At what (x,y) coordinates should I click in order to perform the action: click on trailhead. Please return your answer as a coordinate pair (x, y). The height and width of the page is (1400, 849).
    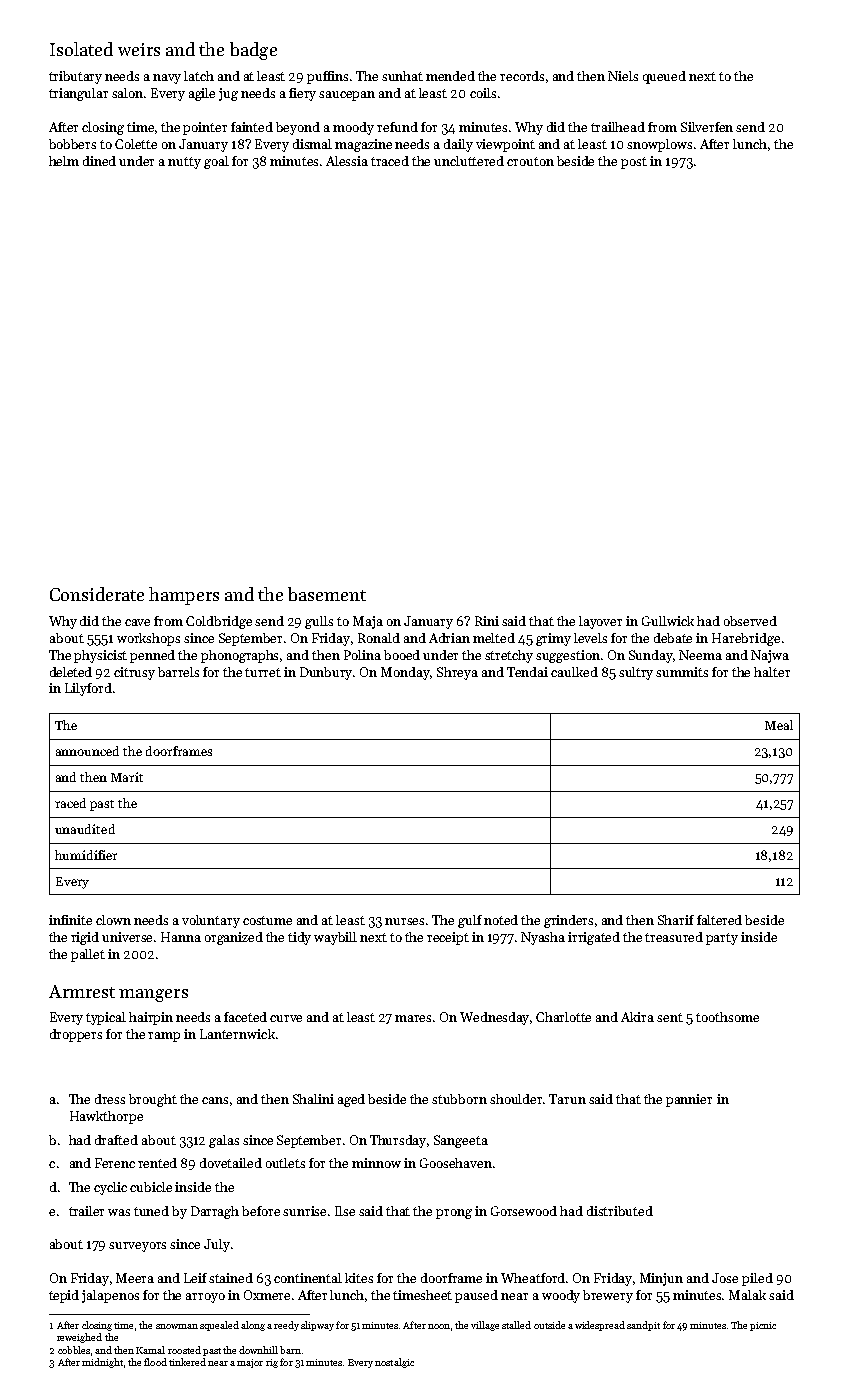
    Looking at the image, I should click on (618, 127).
